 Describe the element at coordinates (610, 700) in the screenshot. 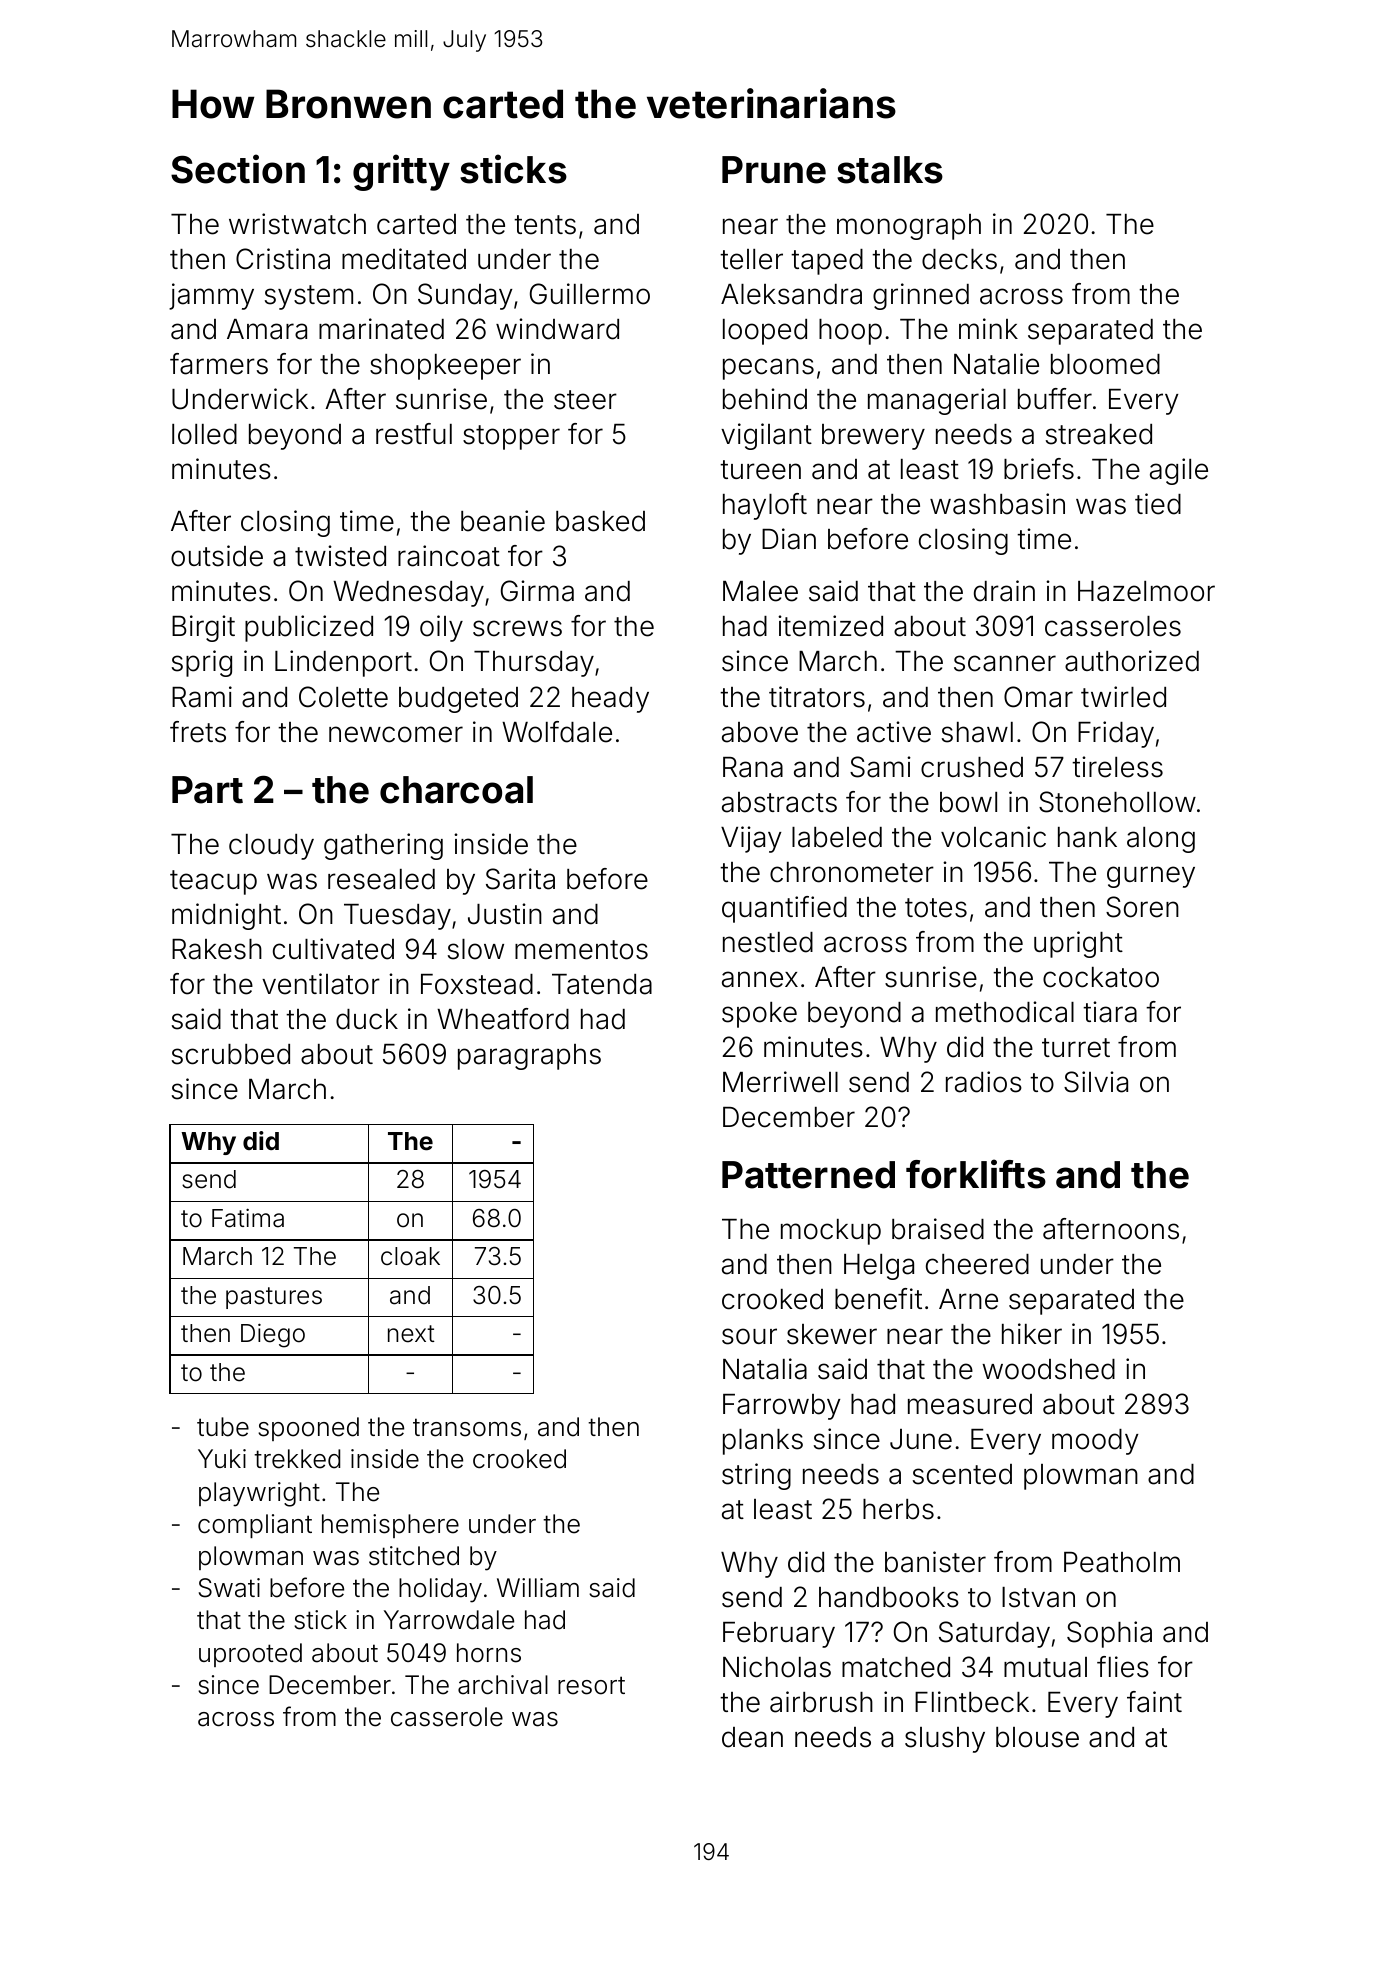

I see `heady` at that location.
